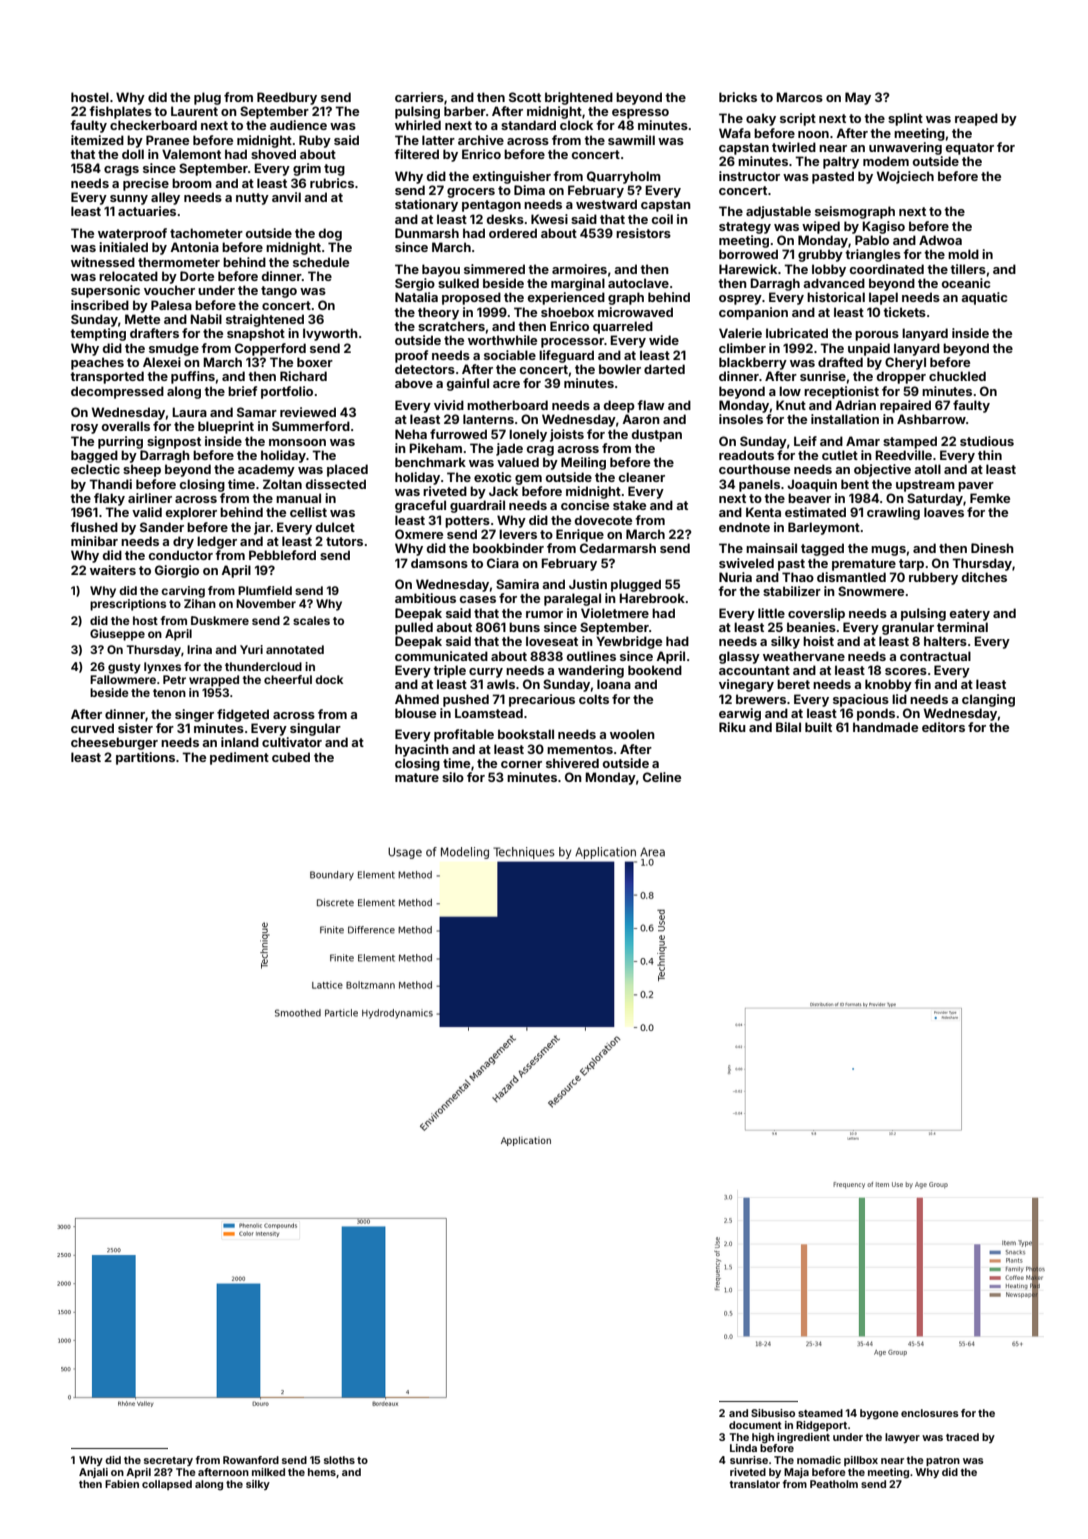  What do you see at coordinates (453, 777) in the image?
I see `silo` at bounding box center [453, 777].
